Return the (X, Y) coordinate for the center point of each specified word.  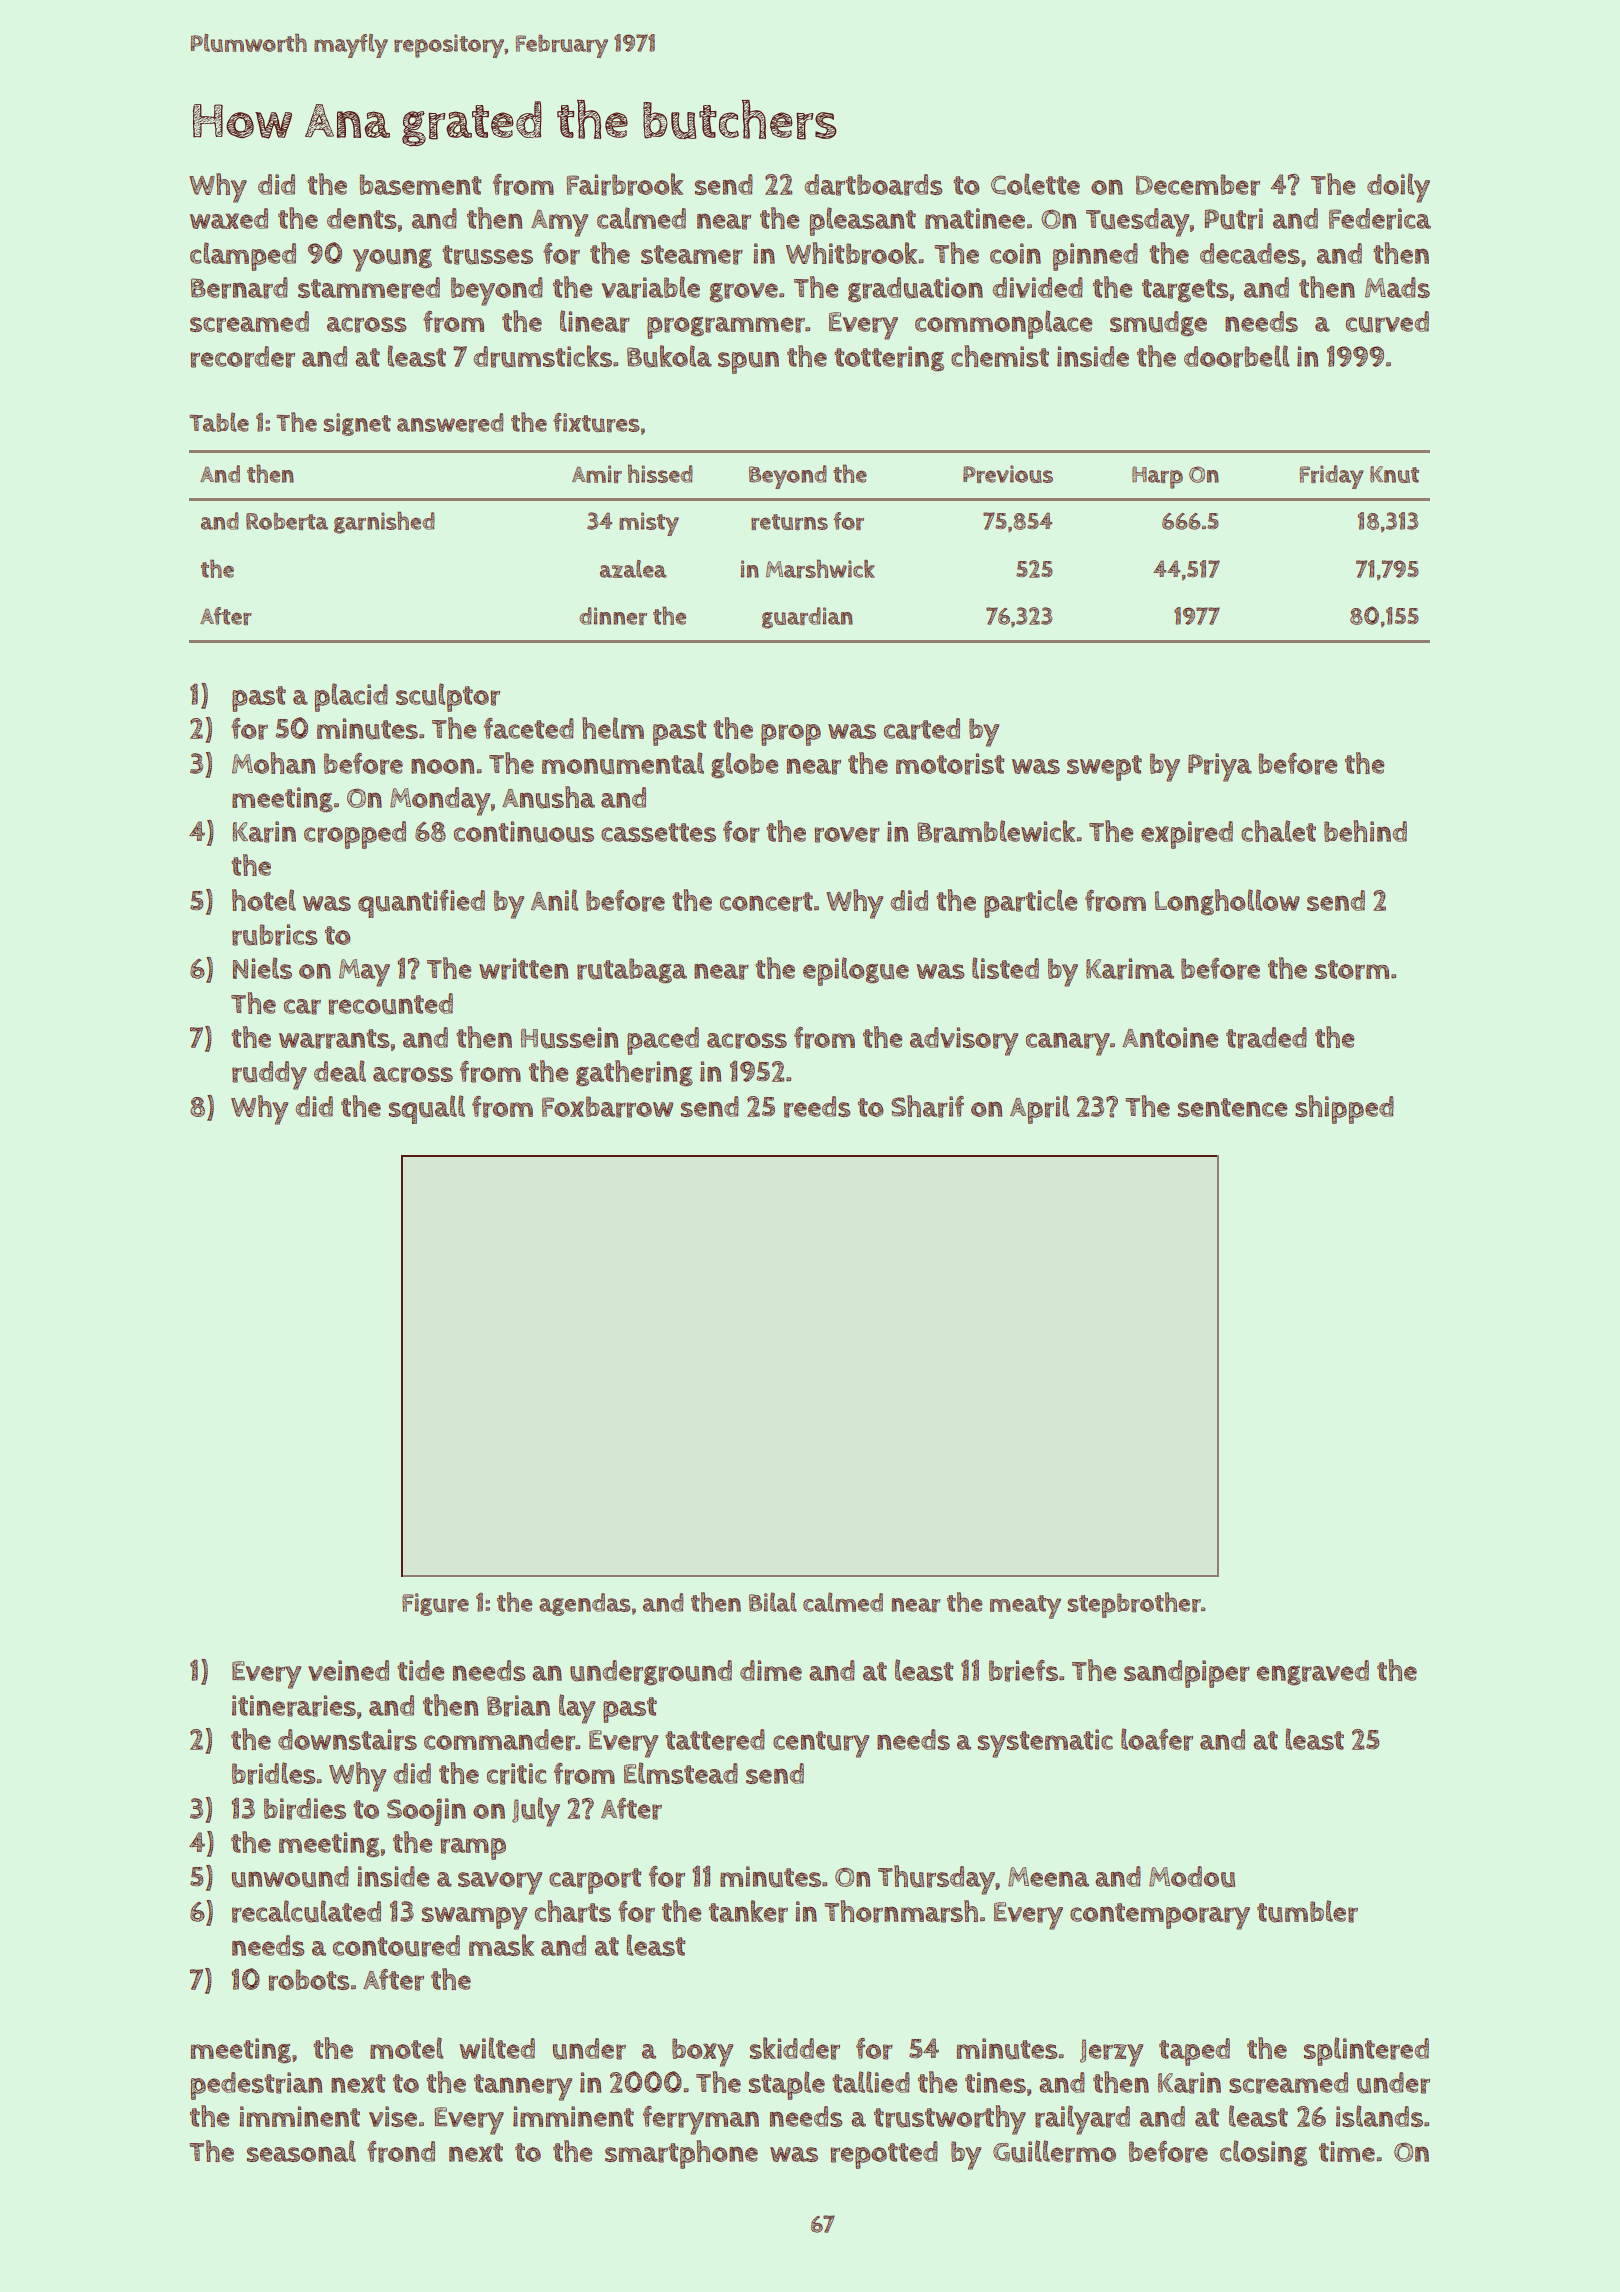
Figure (435, 1604)
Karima (1130, 969)
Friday (1332, 477)
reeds (817, 1107)
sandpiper (1187, 1674)
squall (427, 1109)
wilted (497, 2048)
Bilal (773, 1602)
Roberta (287, 521)
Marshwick (820, 568)
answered (450, 423)
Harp (1157, 477)
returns (789, 522)
